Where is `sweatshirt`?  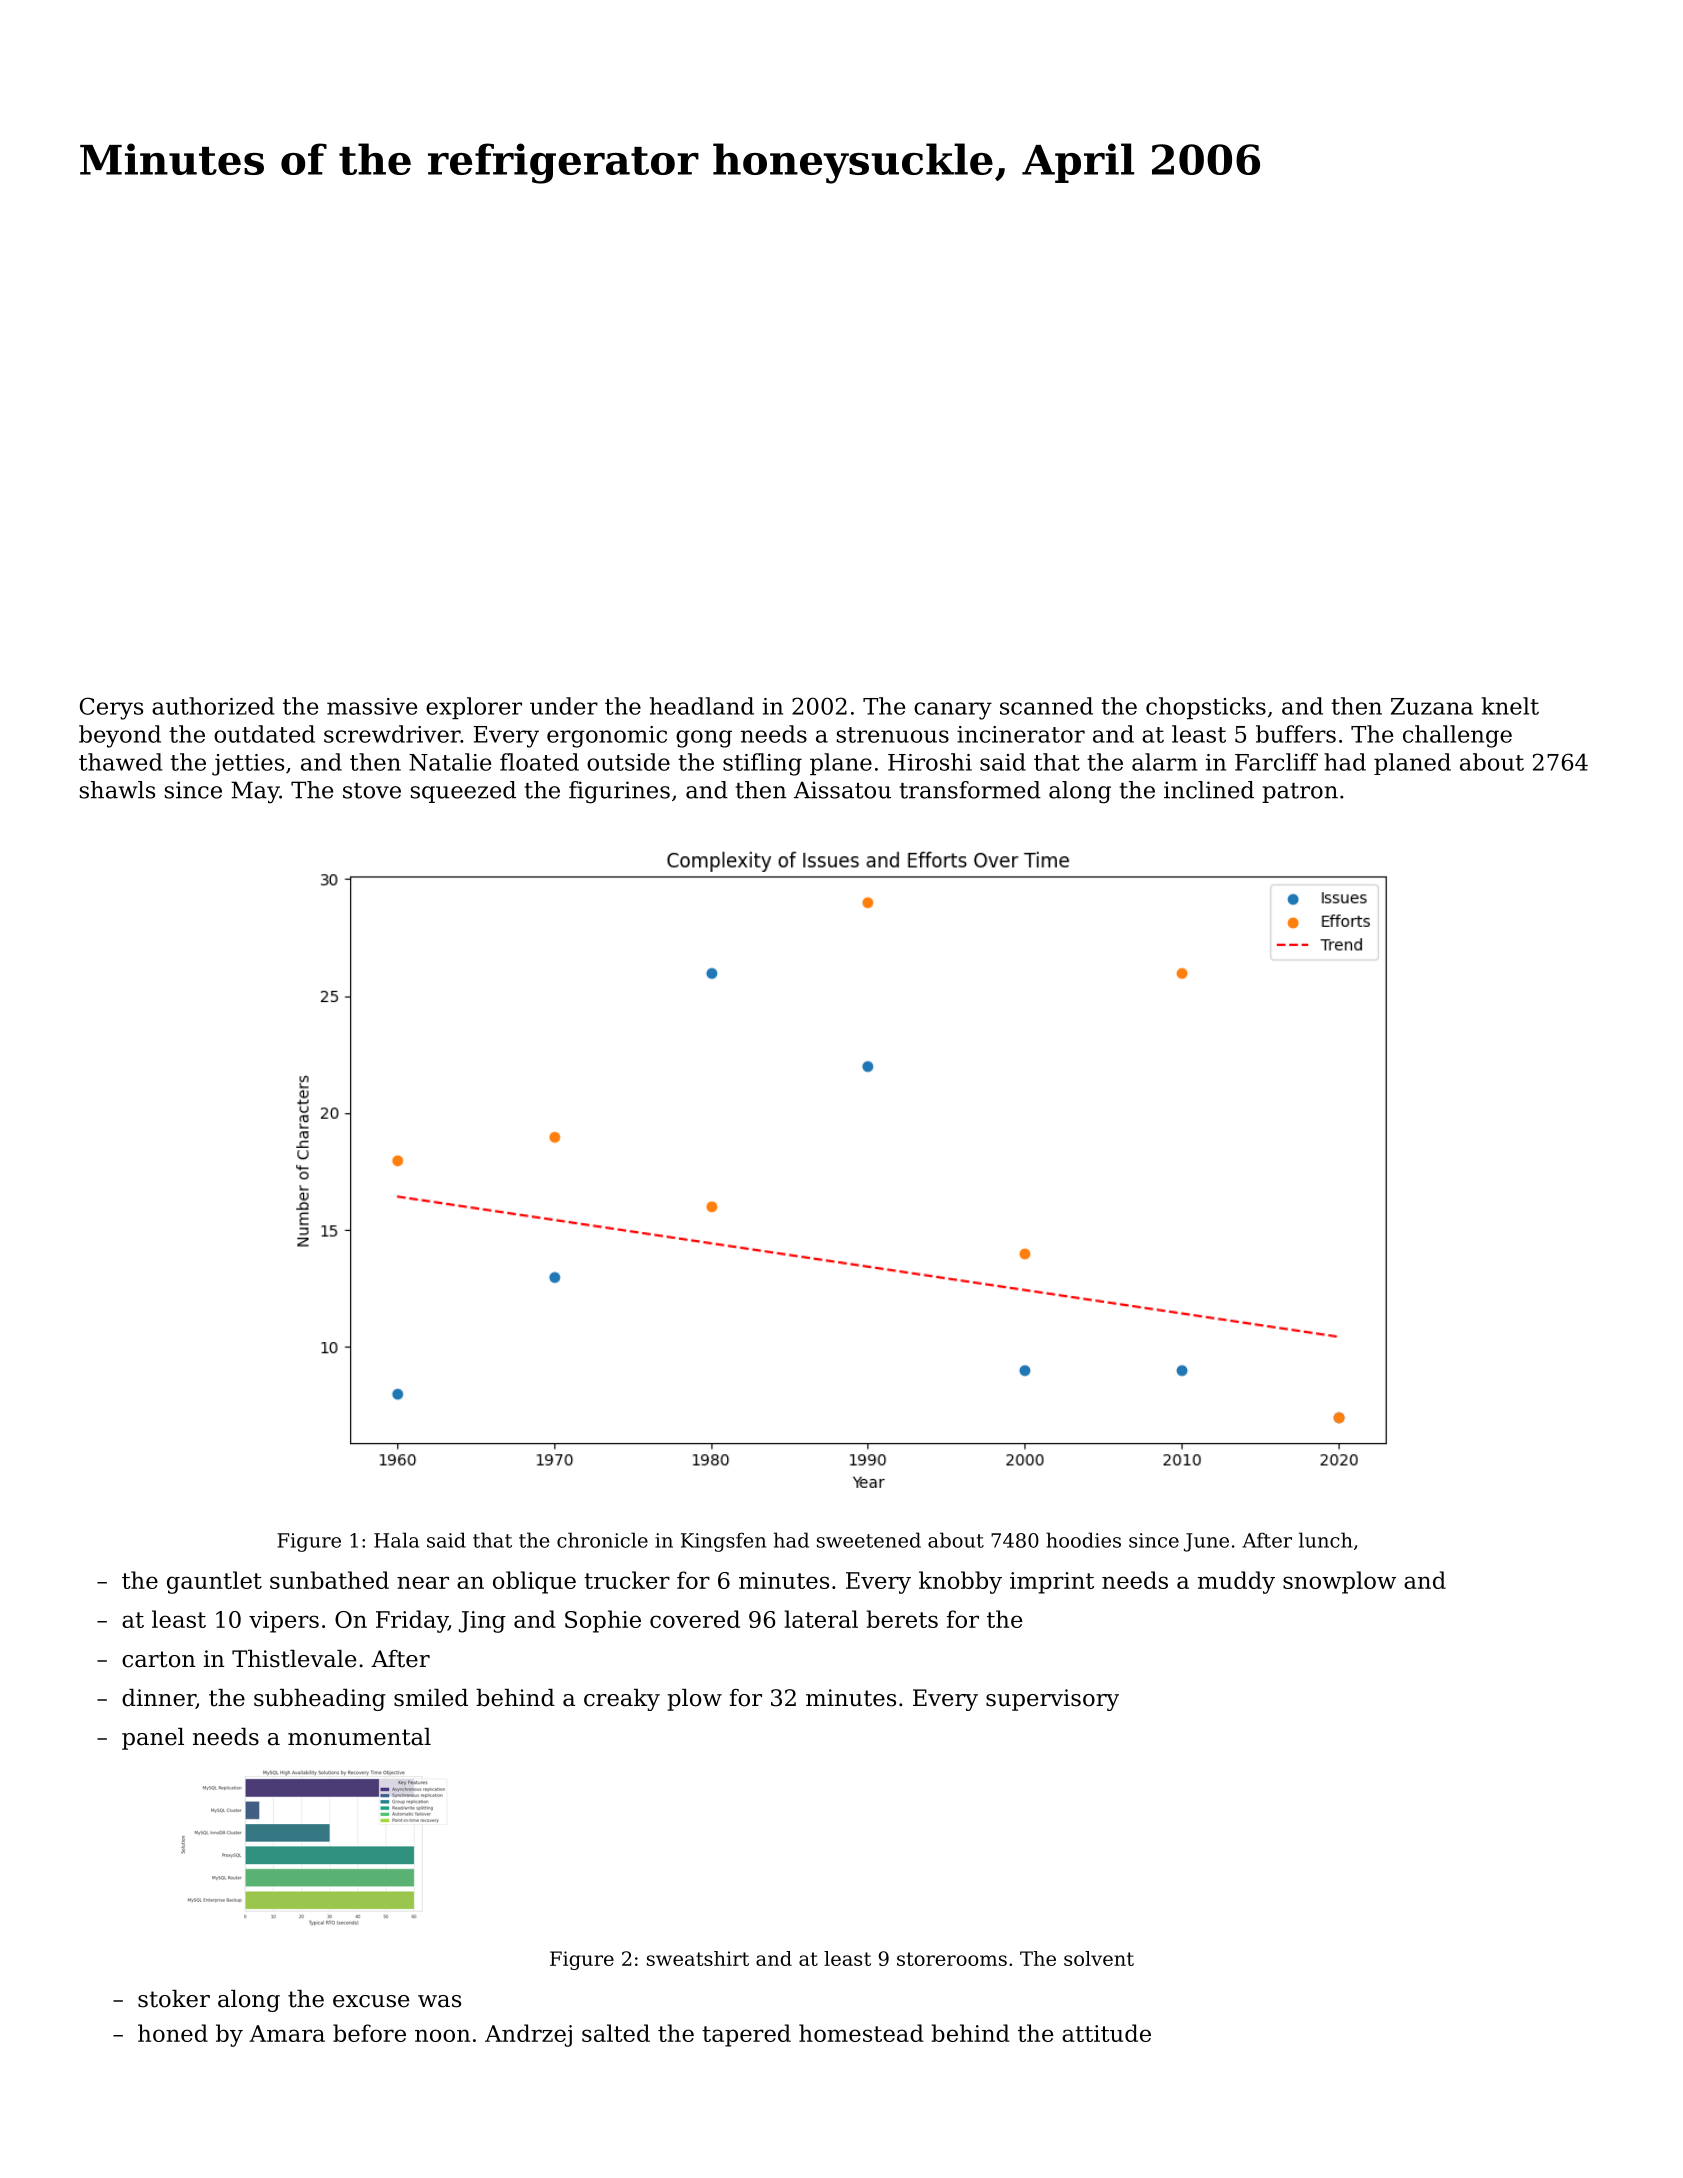 sweatshirt is located at coordinates (698, 1958).
